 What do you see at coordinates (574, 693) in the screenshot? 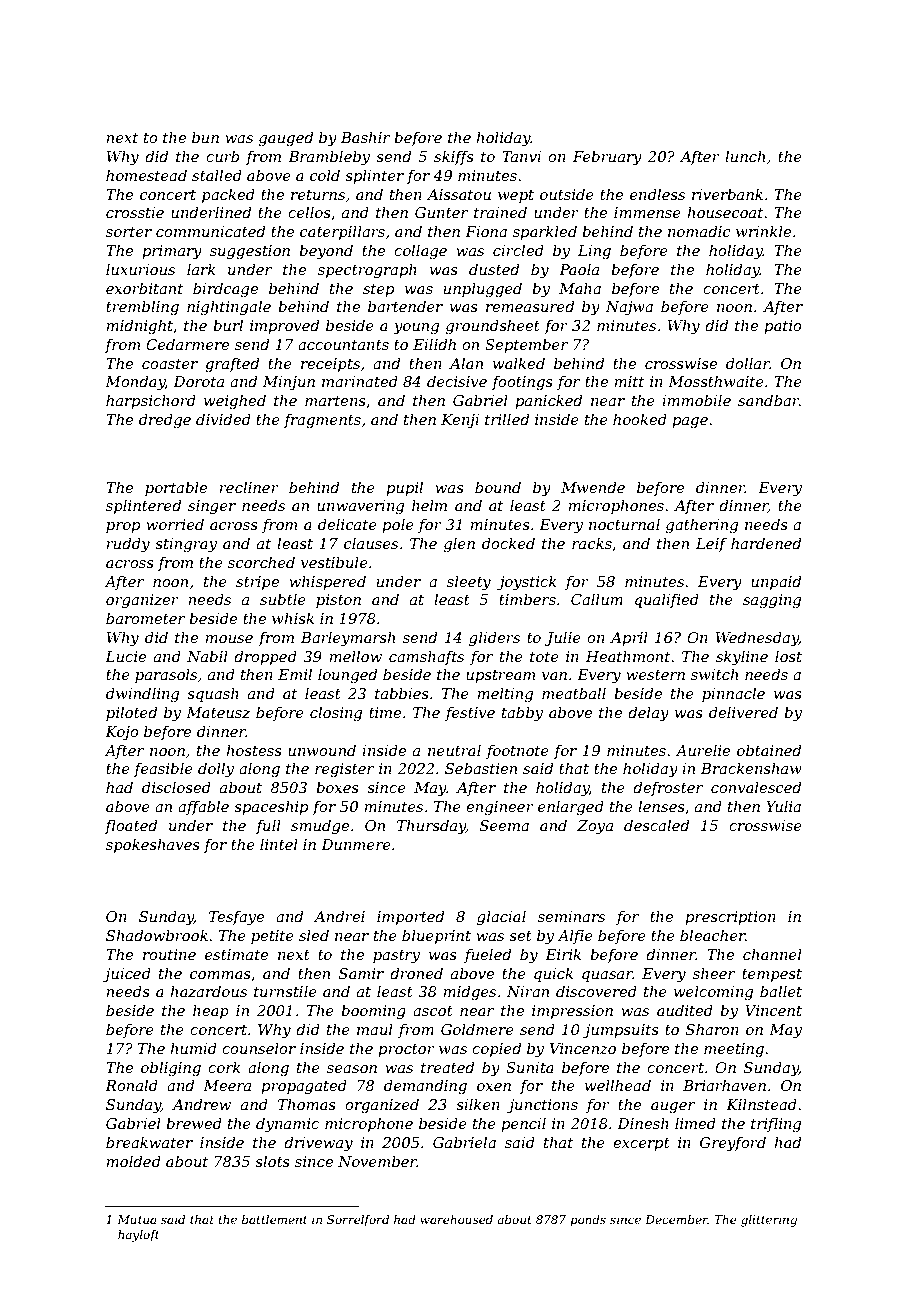
I see `meatball` at bounding box center [574, 693].
